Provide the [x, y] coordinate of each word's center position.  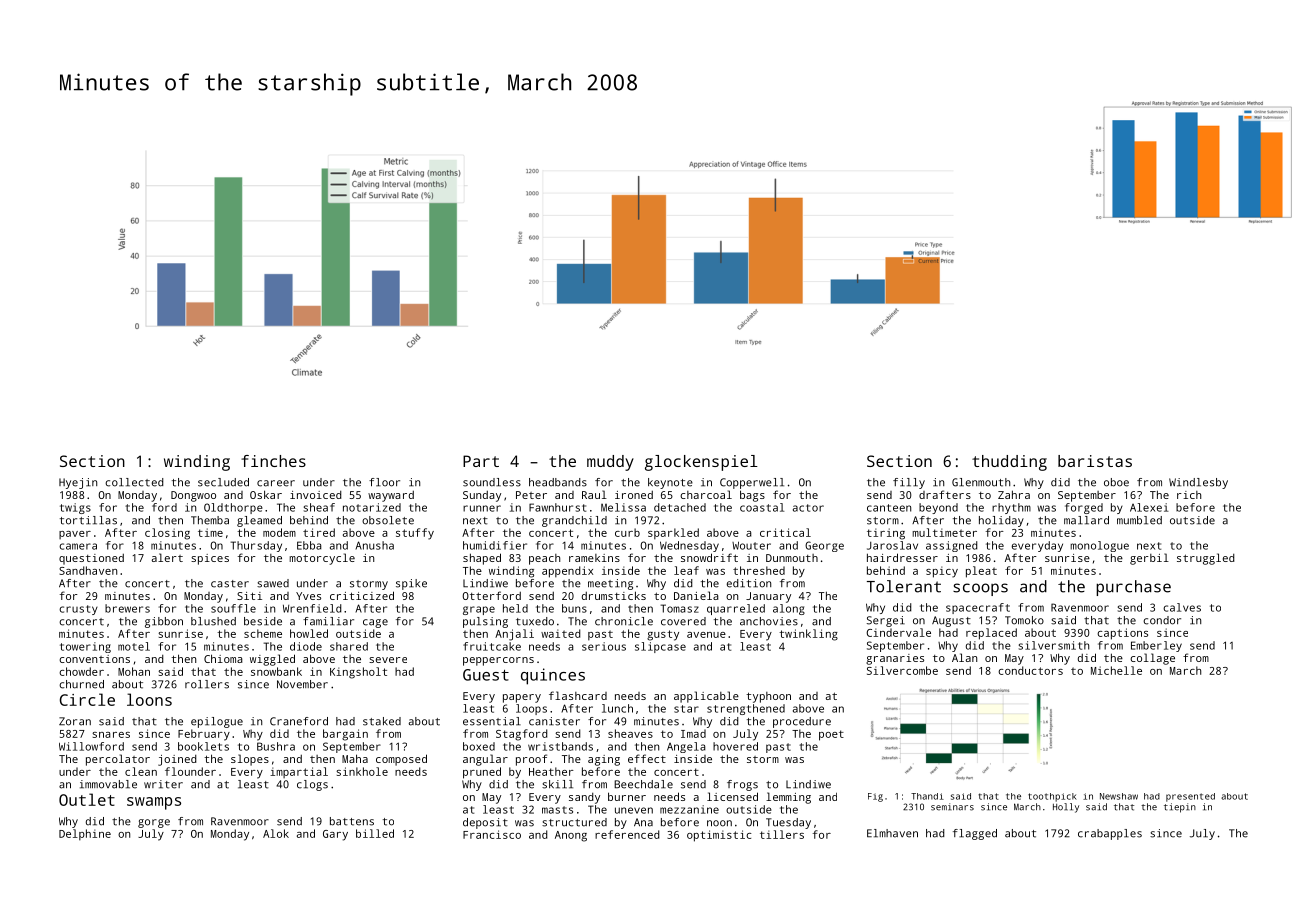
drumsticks [614, 595]
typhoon [768, 697]
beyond [938, 508]
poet [831, 735]
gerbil [1149, 559]
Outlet [87, 799]
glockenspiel [701, 463]
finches [273, 461]
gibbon [164, 622]
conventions [94, 659]
